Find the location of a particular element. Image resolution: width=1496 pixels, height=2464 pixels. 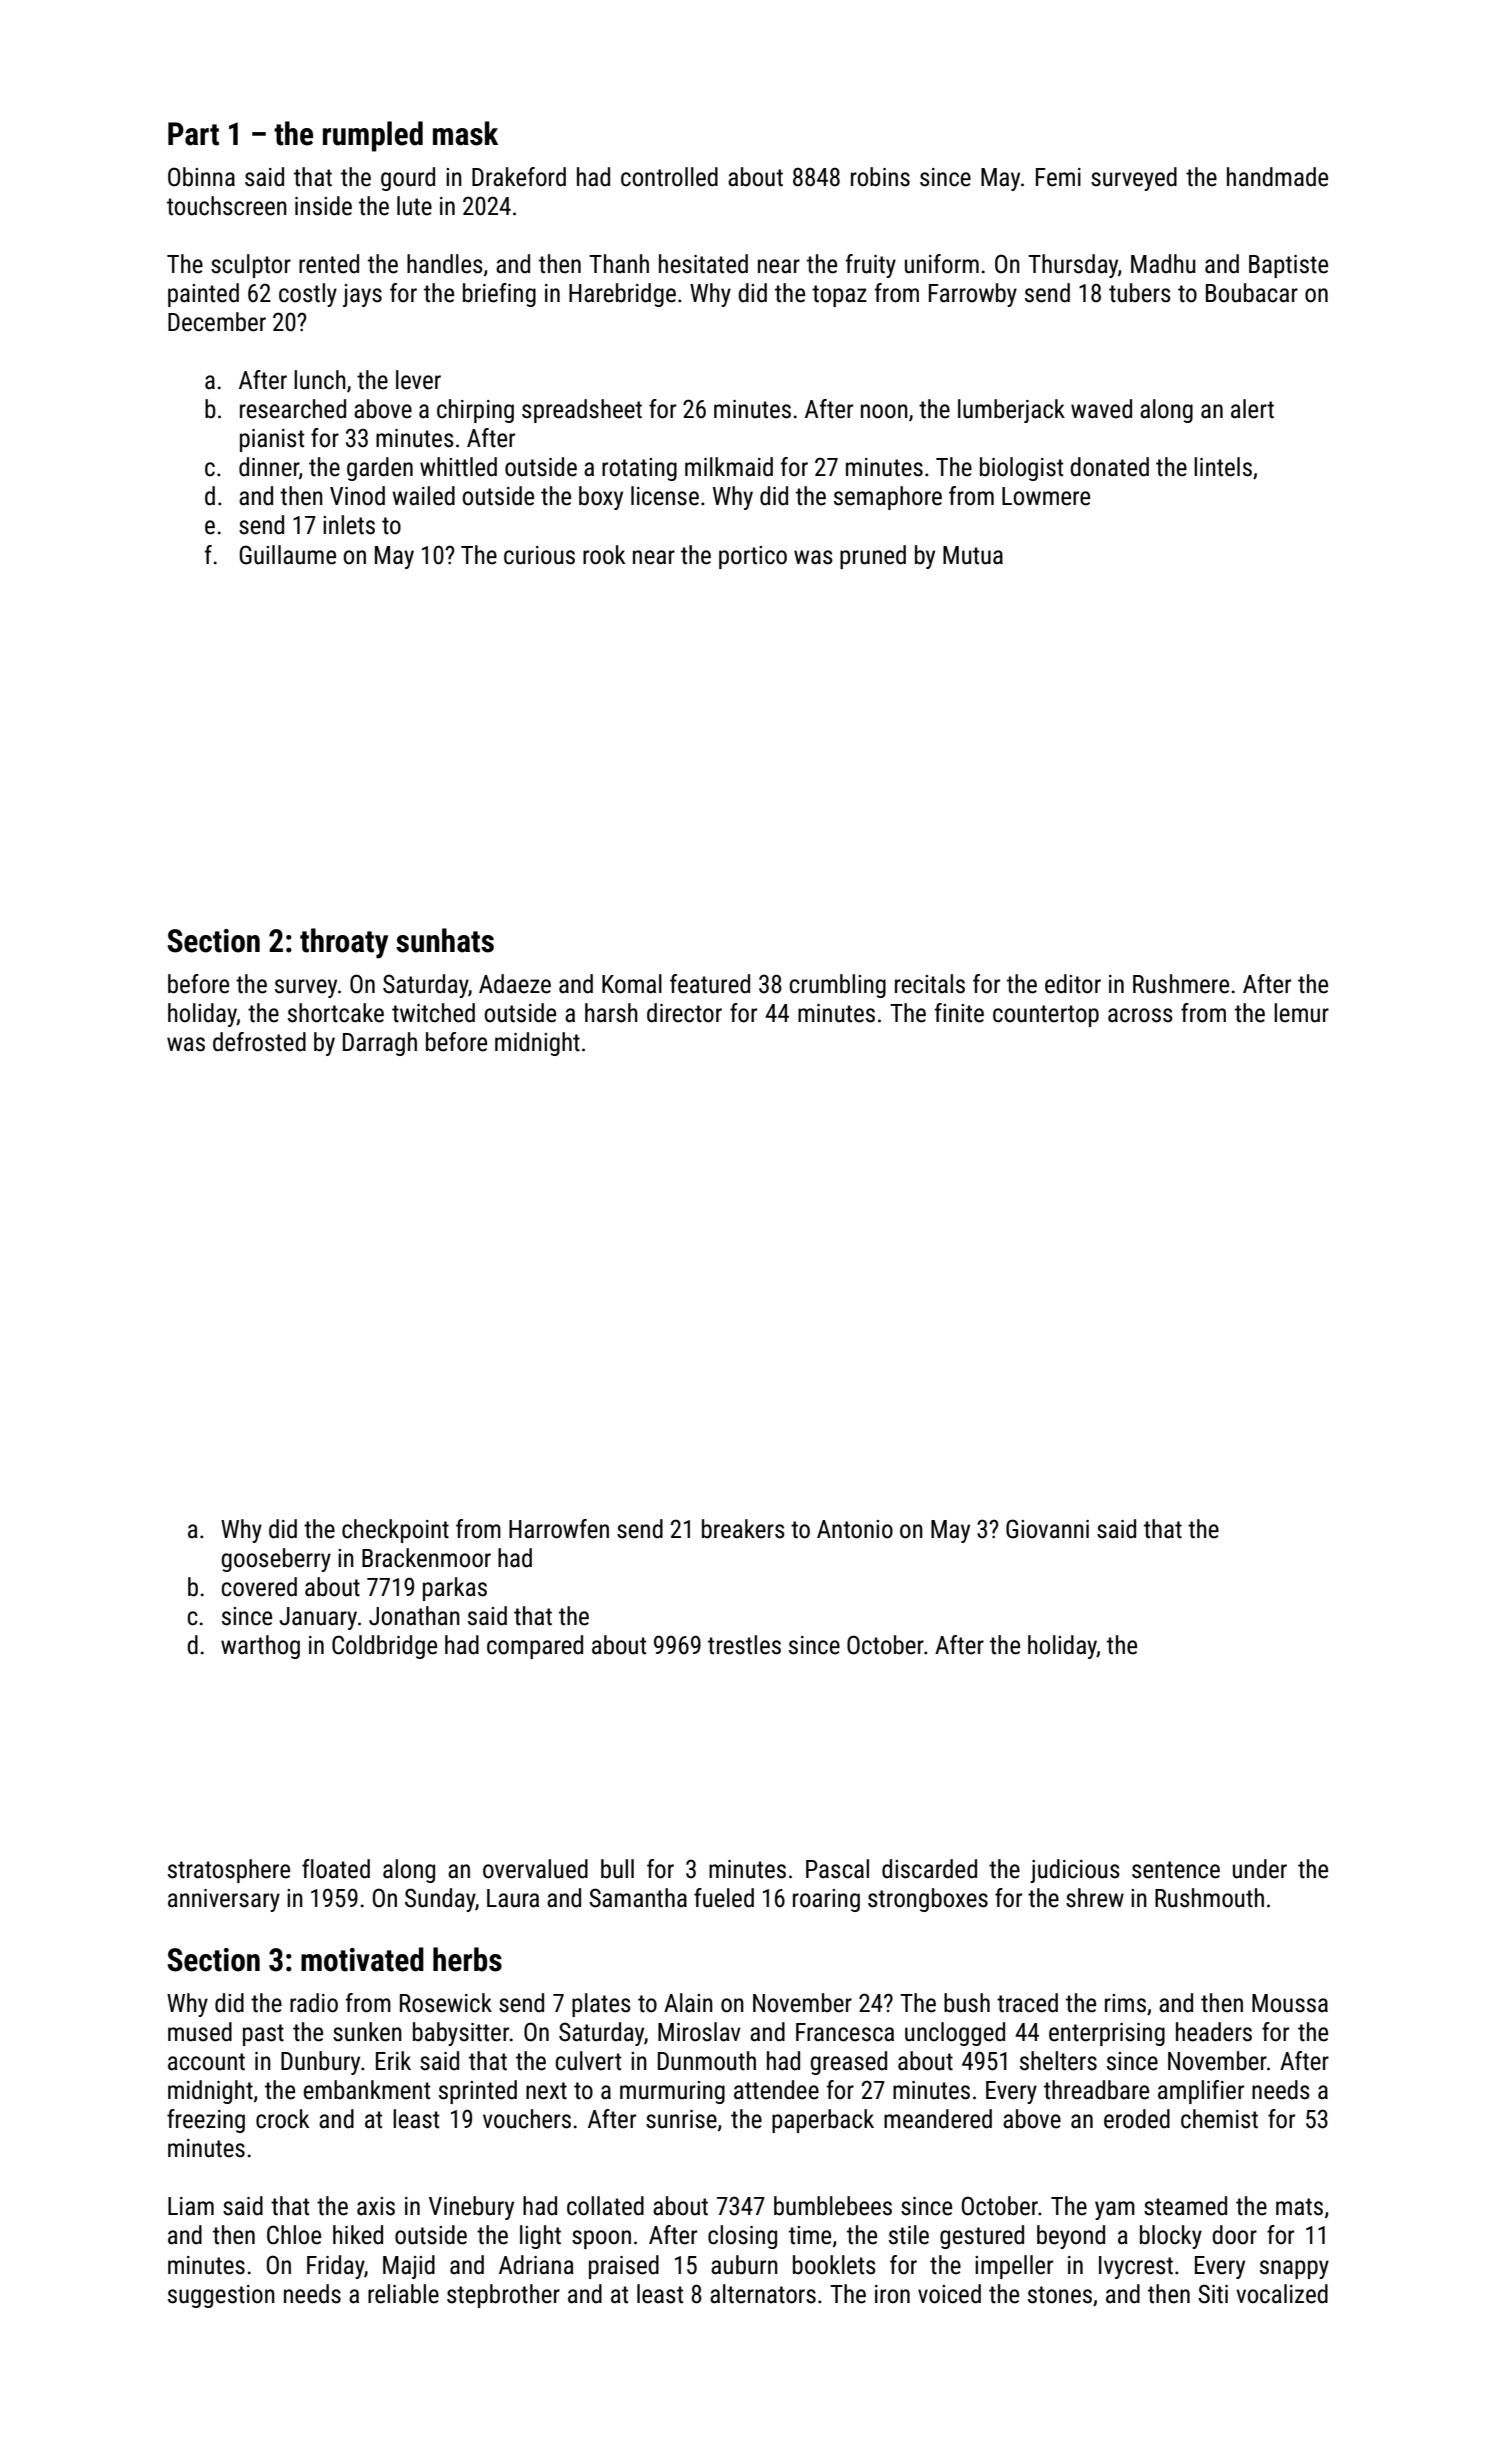

crock is located at coordinates (282, 2119).
